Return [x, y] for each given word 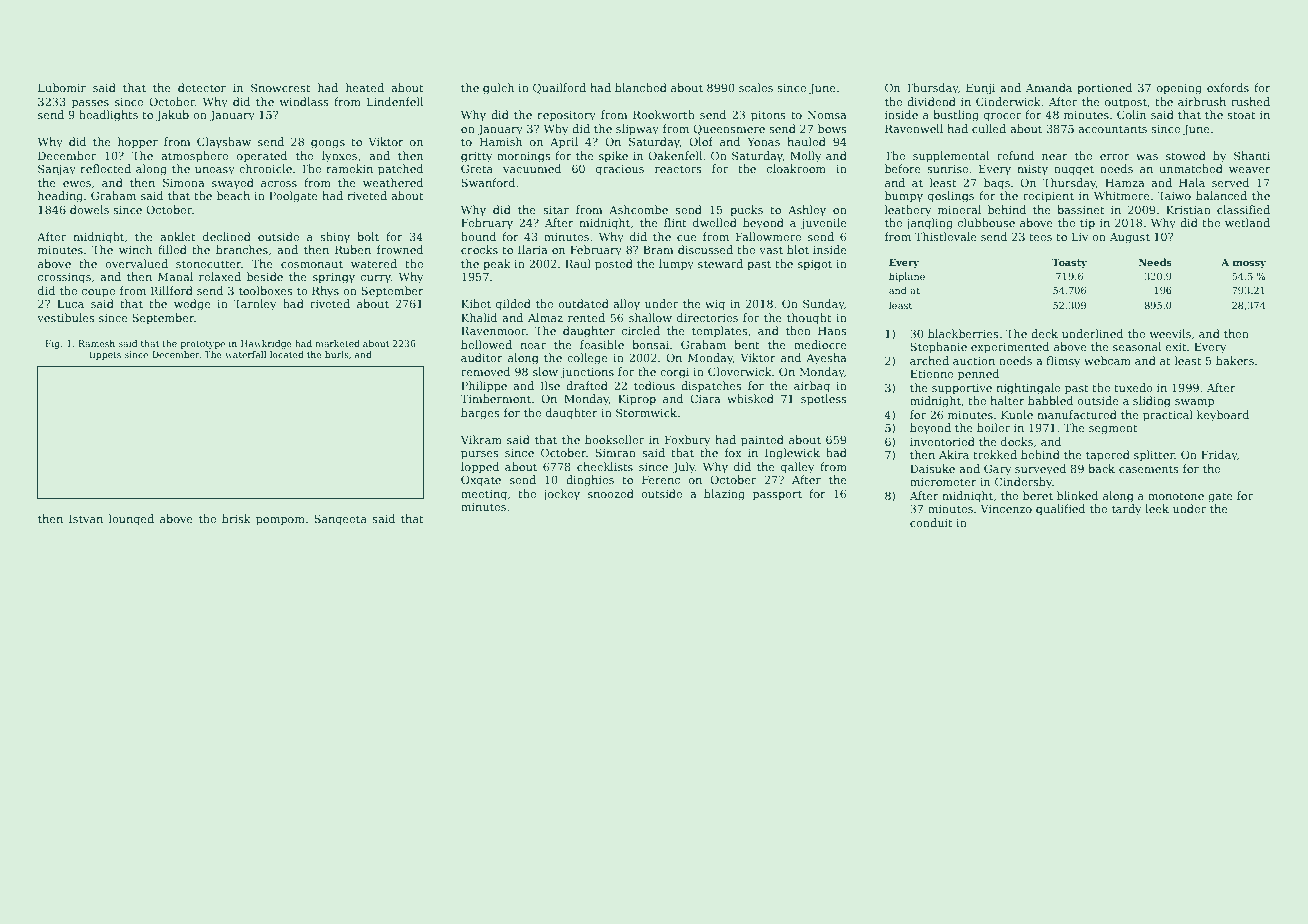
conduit [931, 522]
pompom [280, 521]
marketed [337, 343]
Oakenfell [675, 155]
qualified [1060, 510]
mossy [1249, 264]
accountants [1112, 129]
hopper [138, 143]
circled [641, 330]
